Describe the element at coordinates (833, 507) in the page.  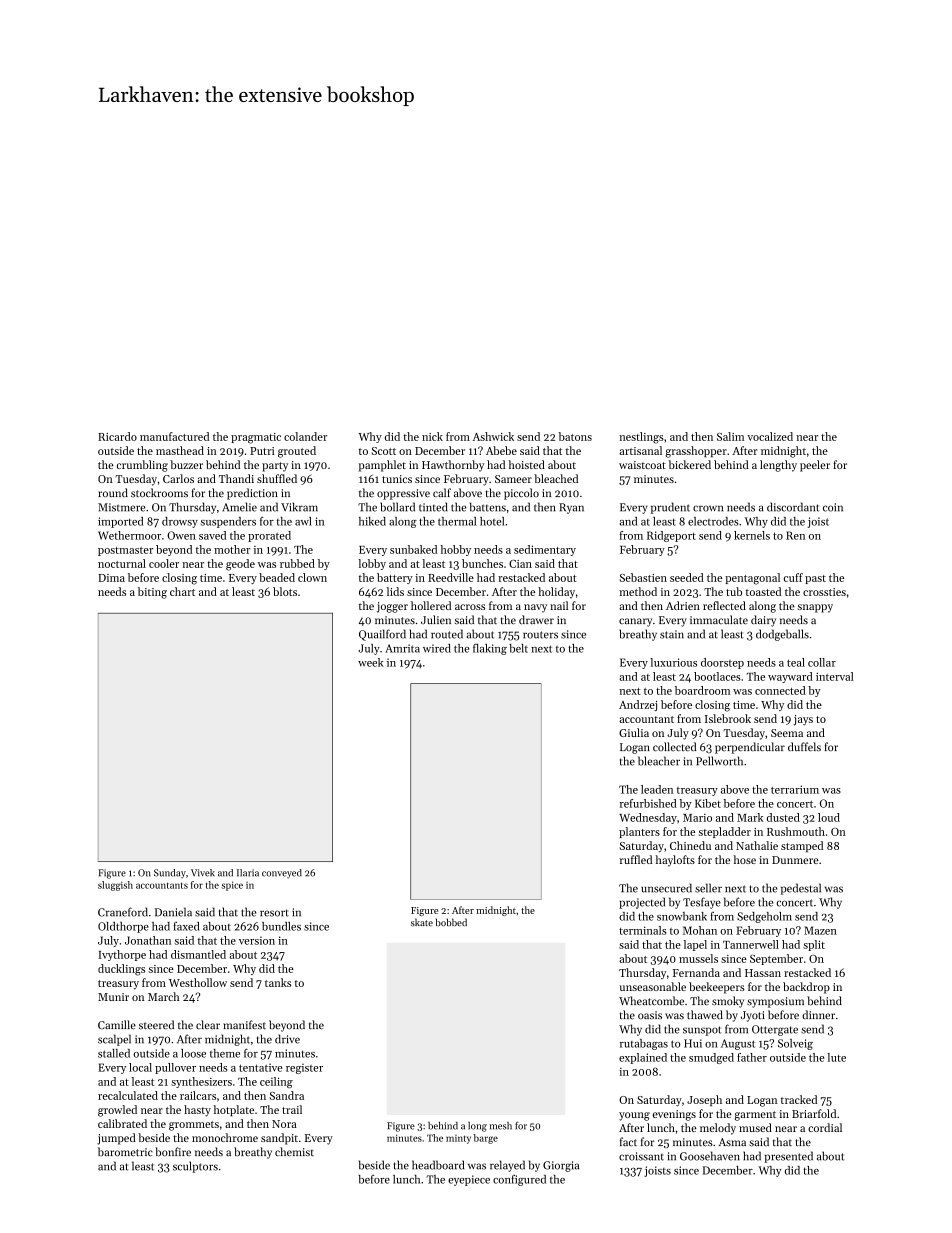
I see `coin` at that location.
